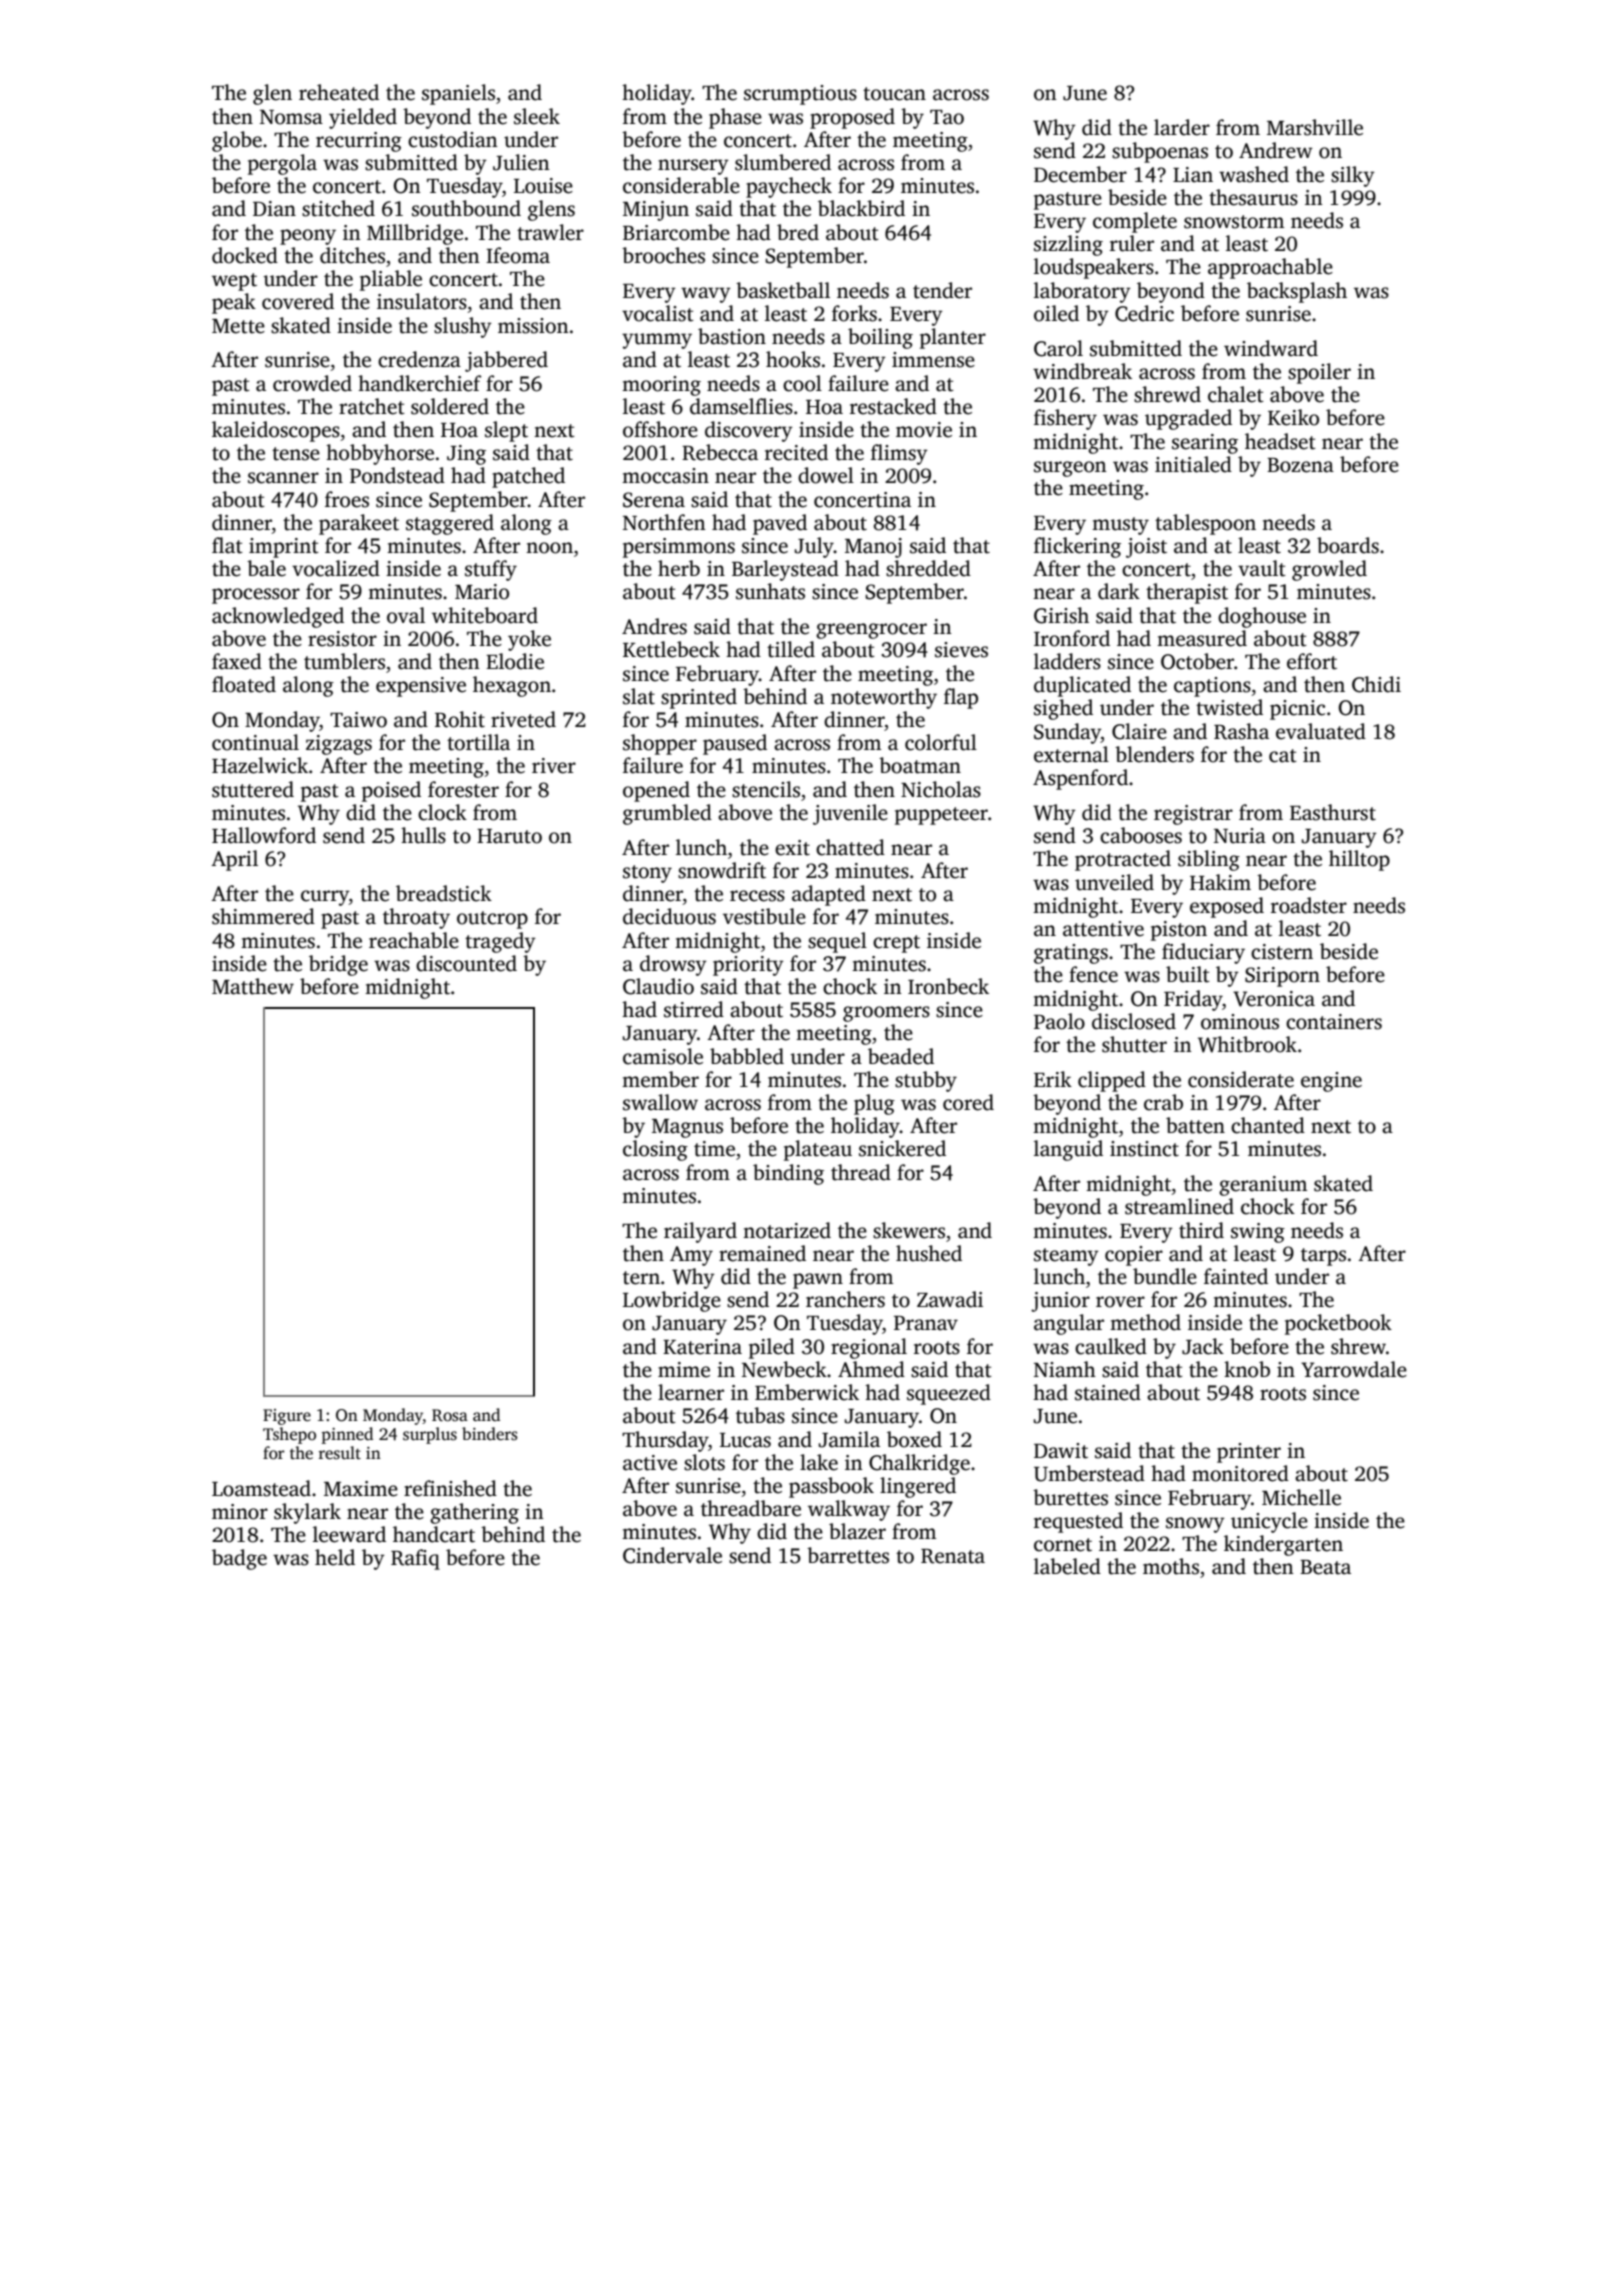 This image has width=1620, height=2292. Describe the element at coordinates (458, 94) in the image. I see `spaniels` at that location.
